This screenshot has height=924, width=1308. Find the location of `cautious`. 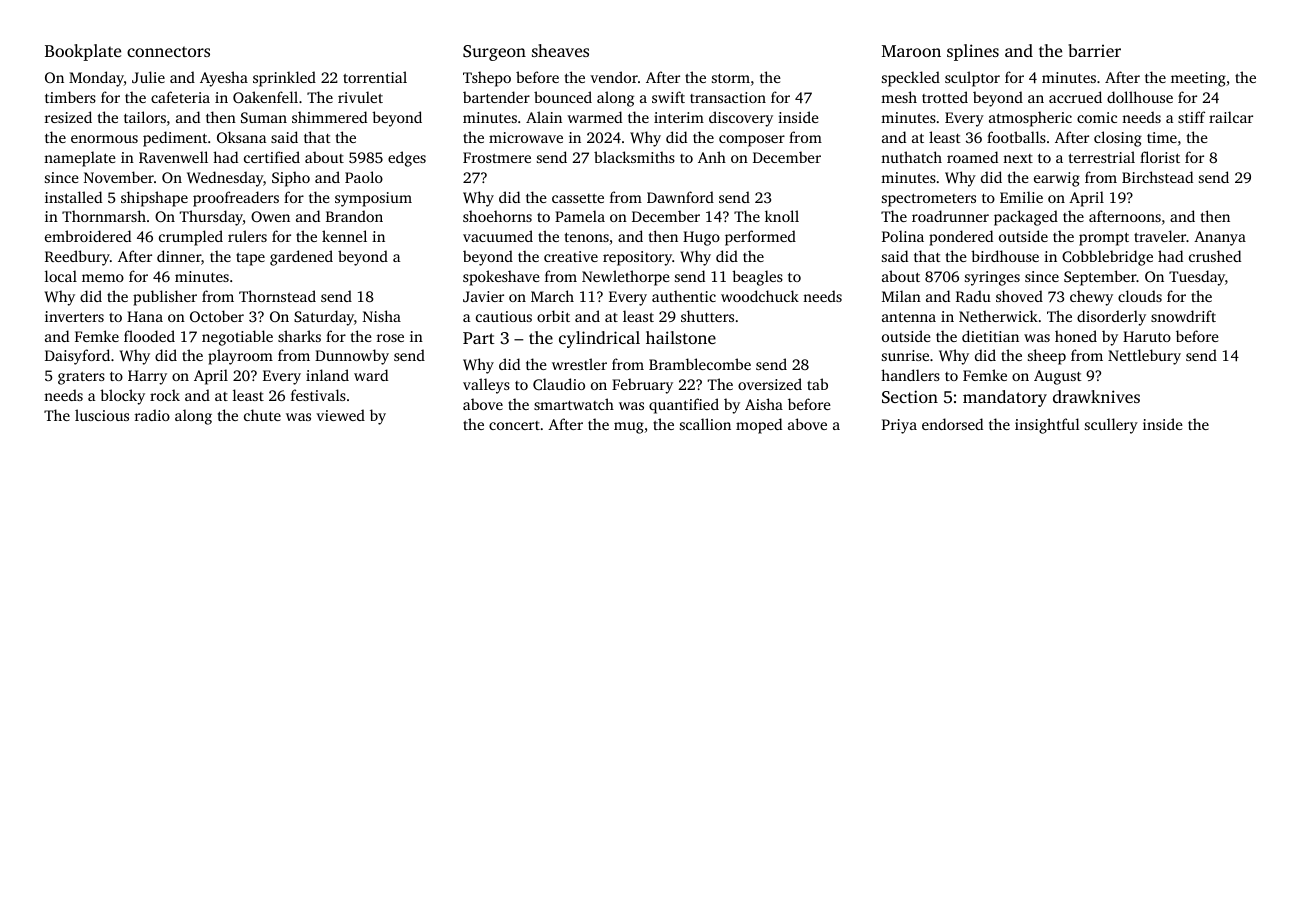

cautious is located at coordinates (504, 316).
